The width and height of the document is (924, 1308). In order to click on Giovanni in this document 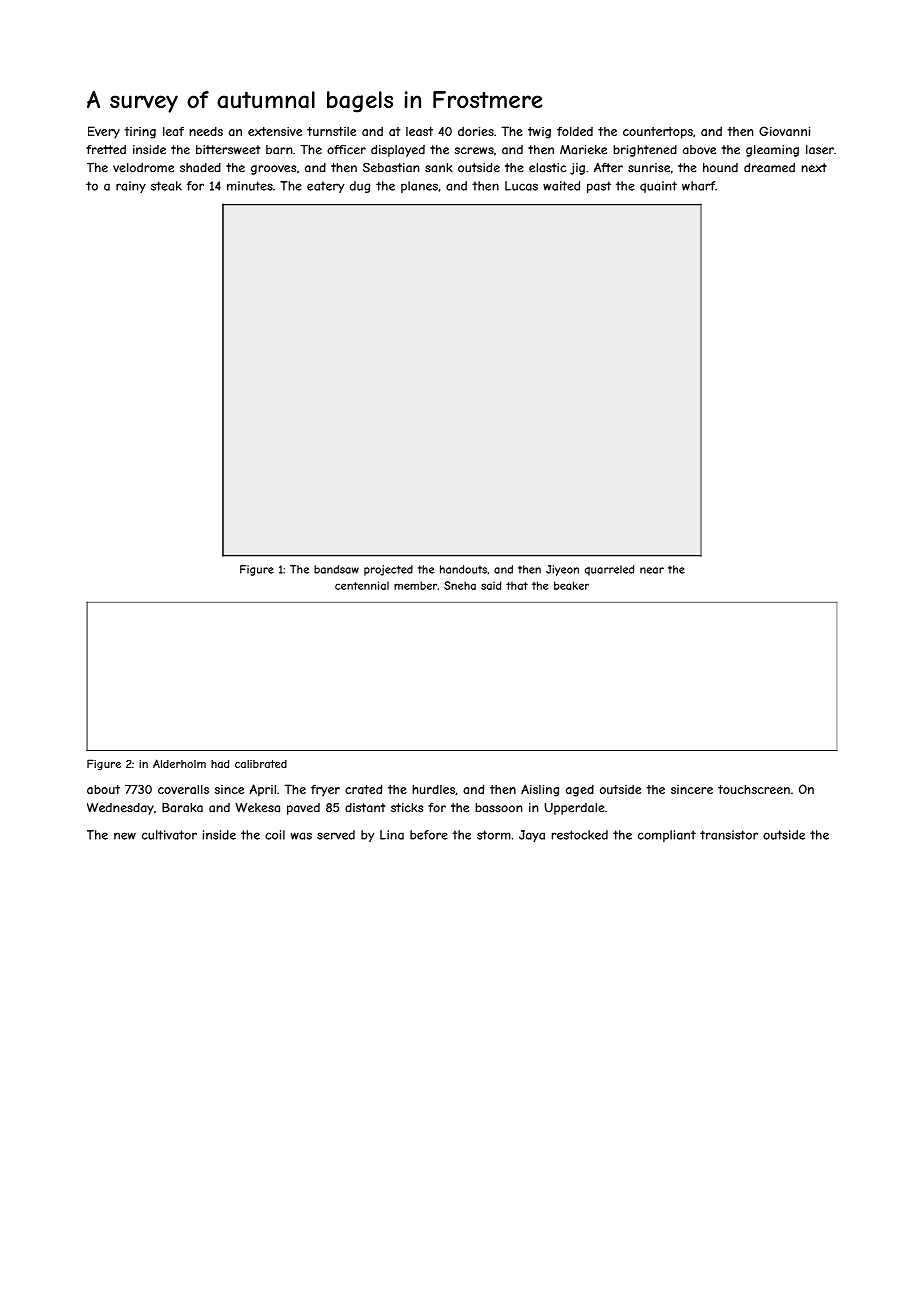, I will do `click(784, 131)`.
